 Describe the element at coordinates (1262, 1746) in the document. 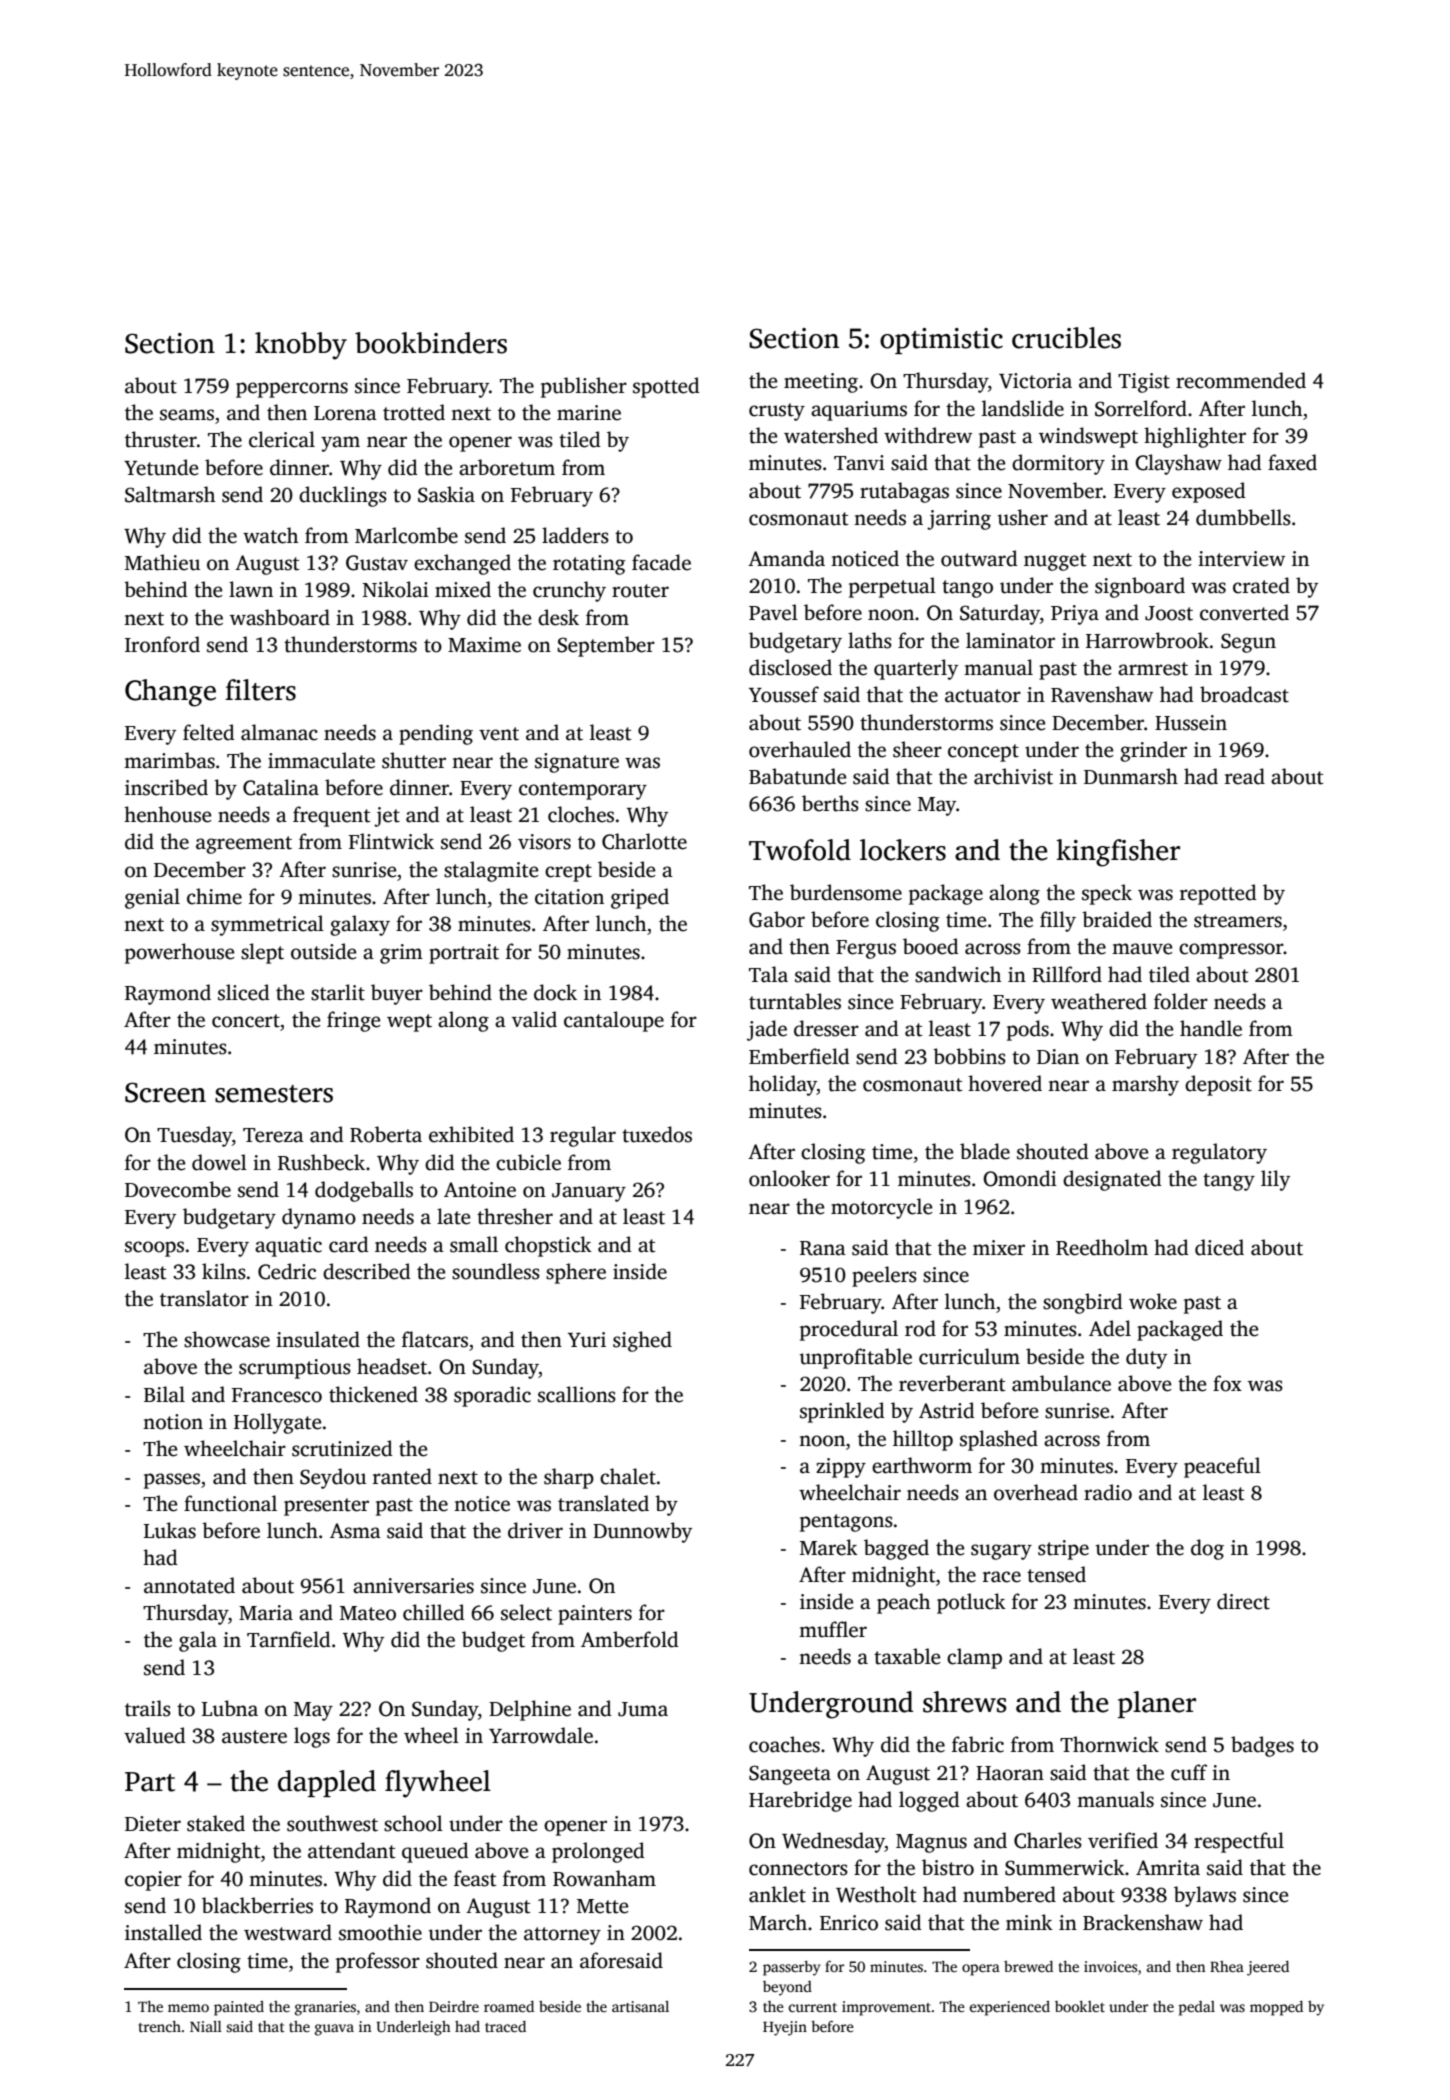

I see `badges` at that location.
